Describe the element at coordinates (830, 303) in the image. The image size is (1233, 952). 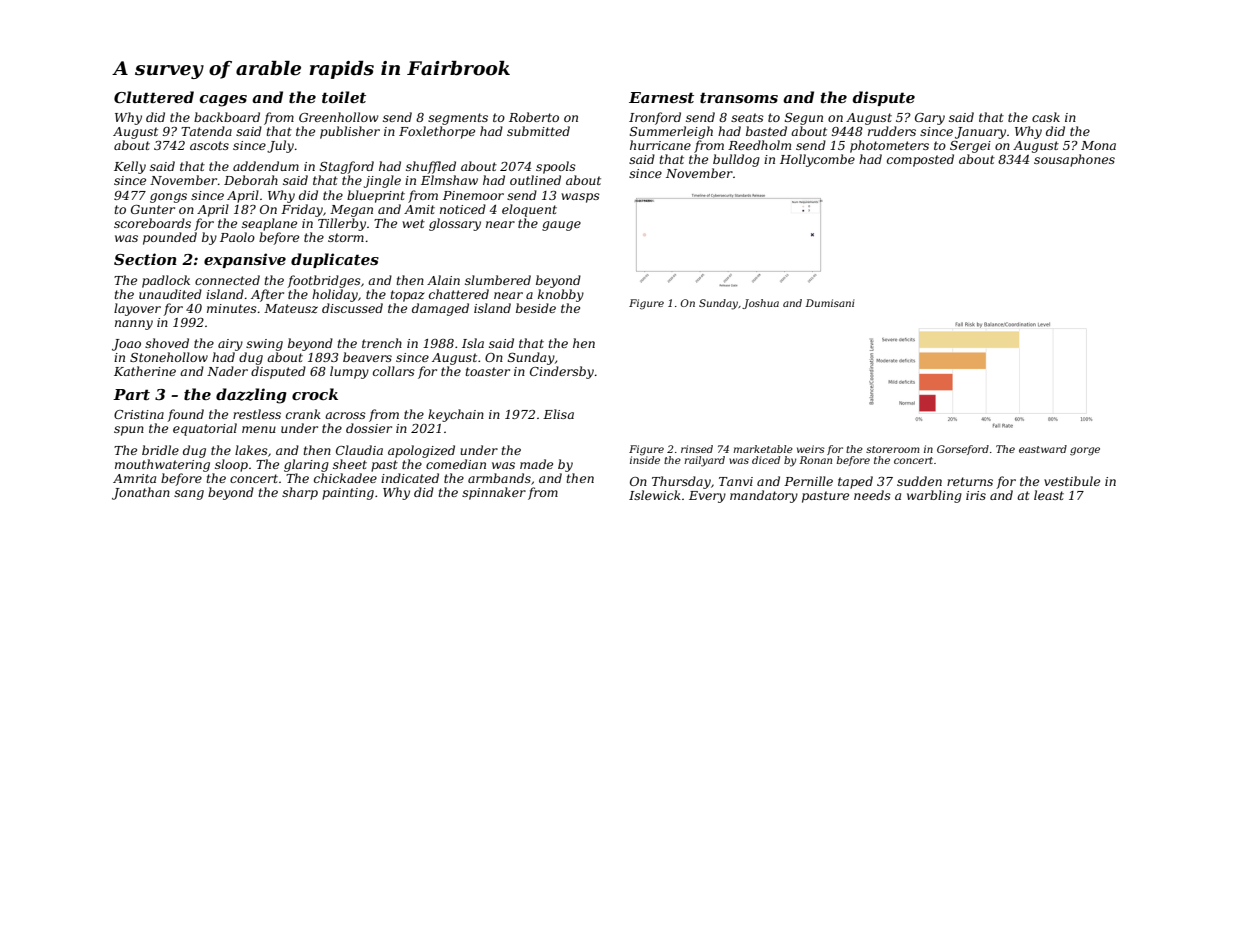
I see `Dumisani` at that location.
